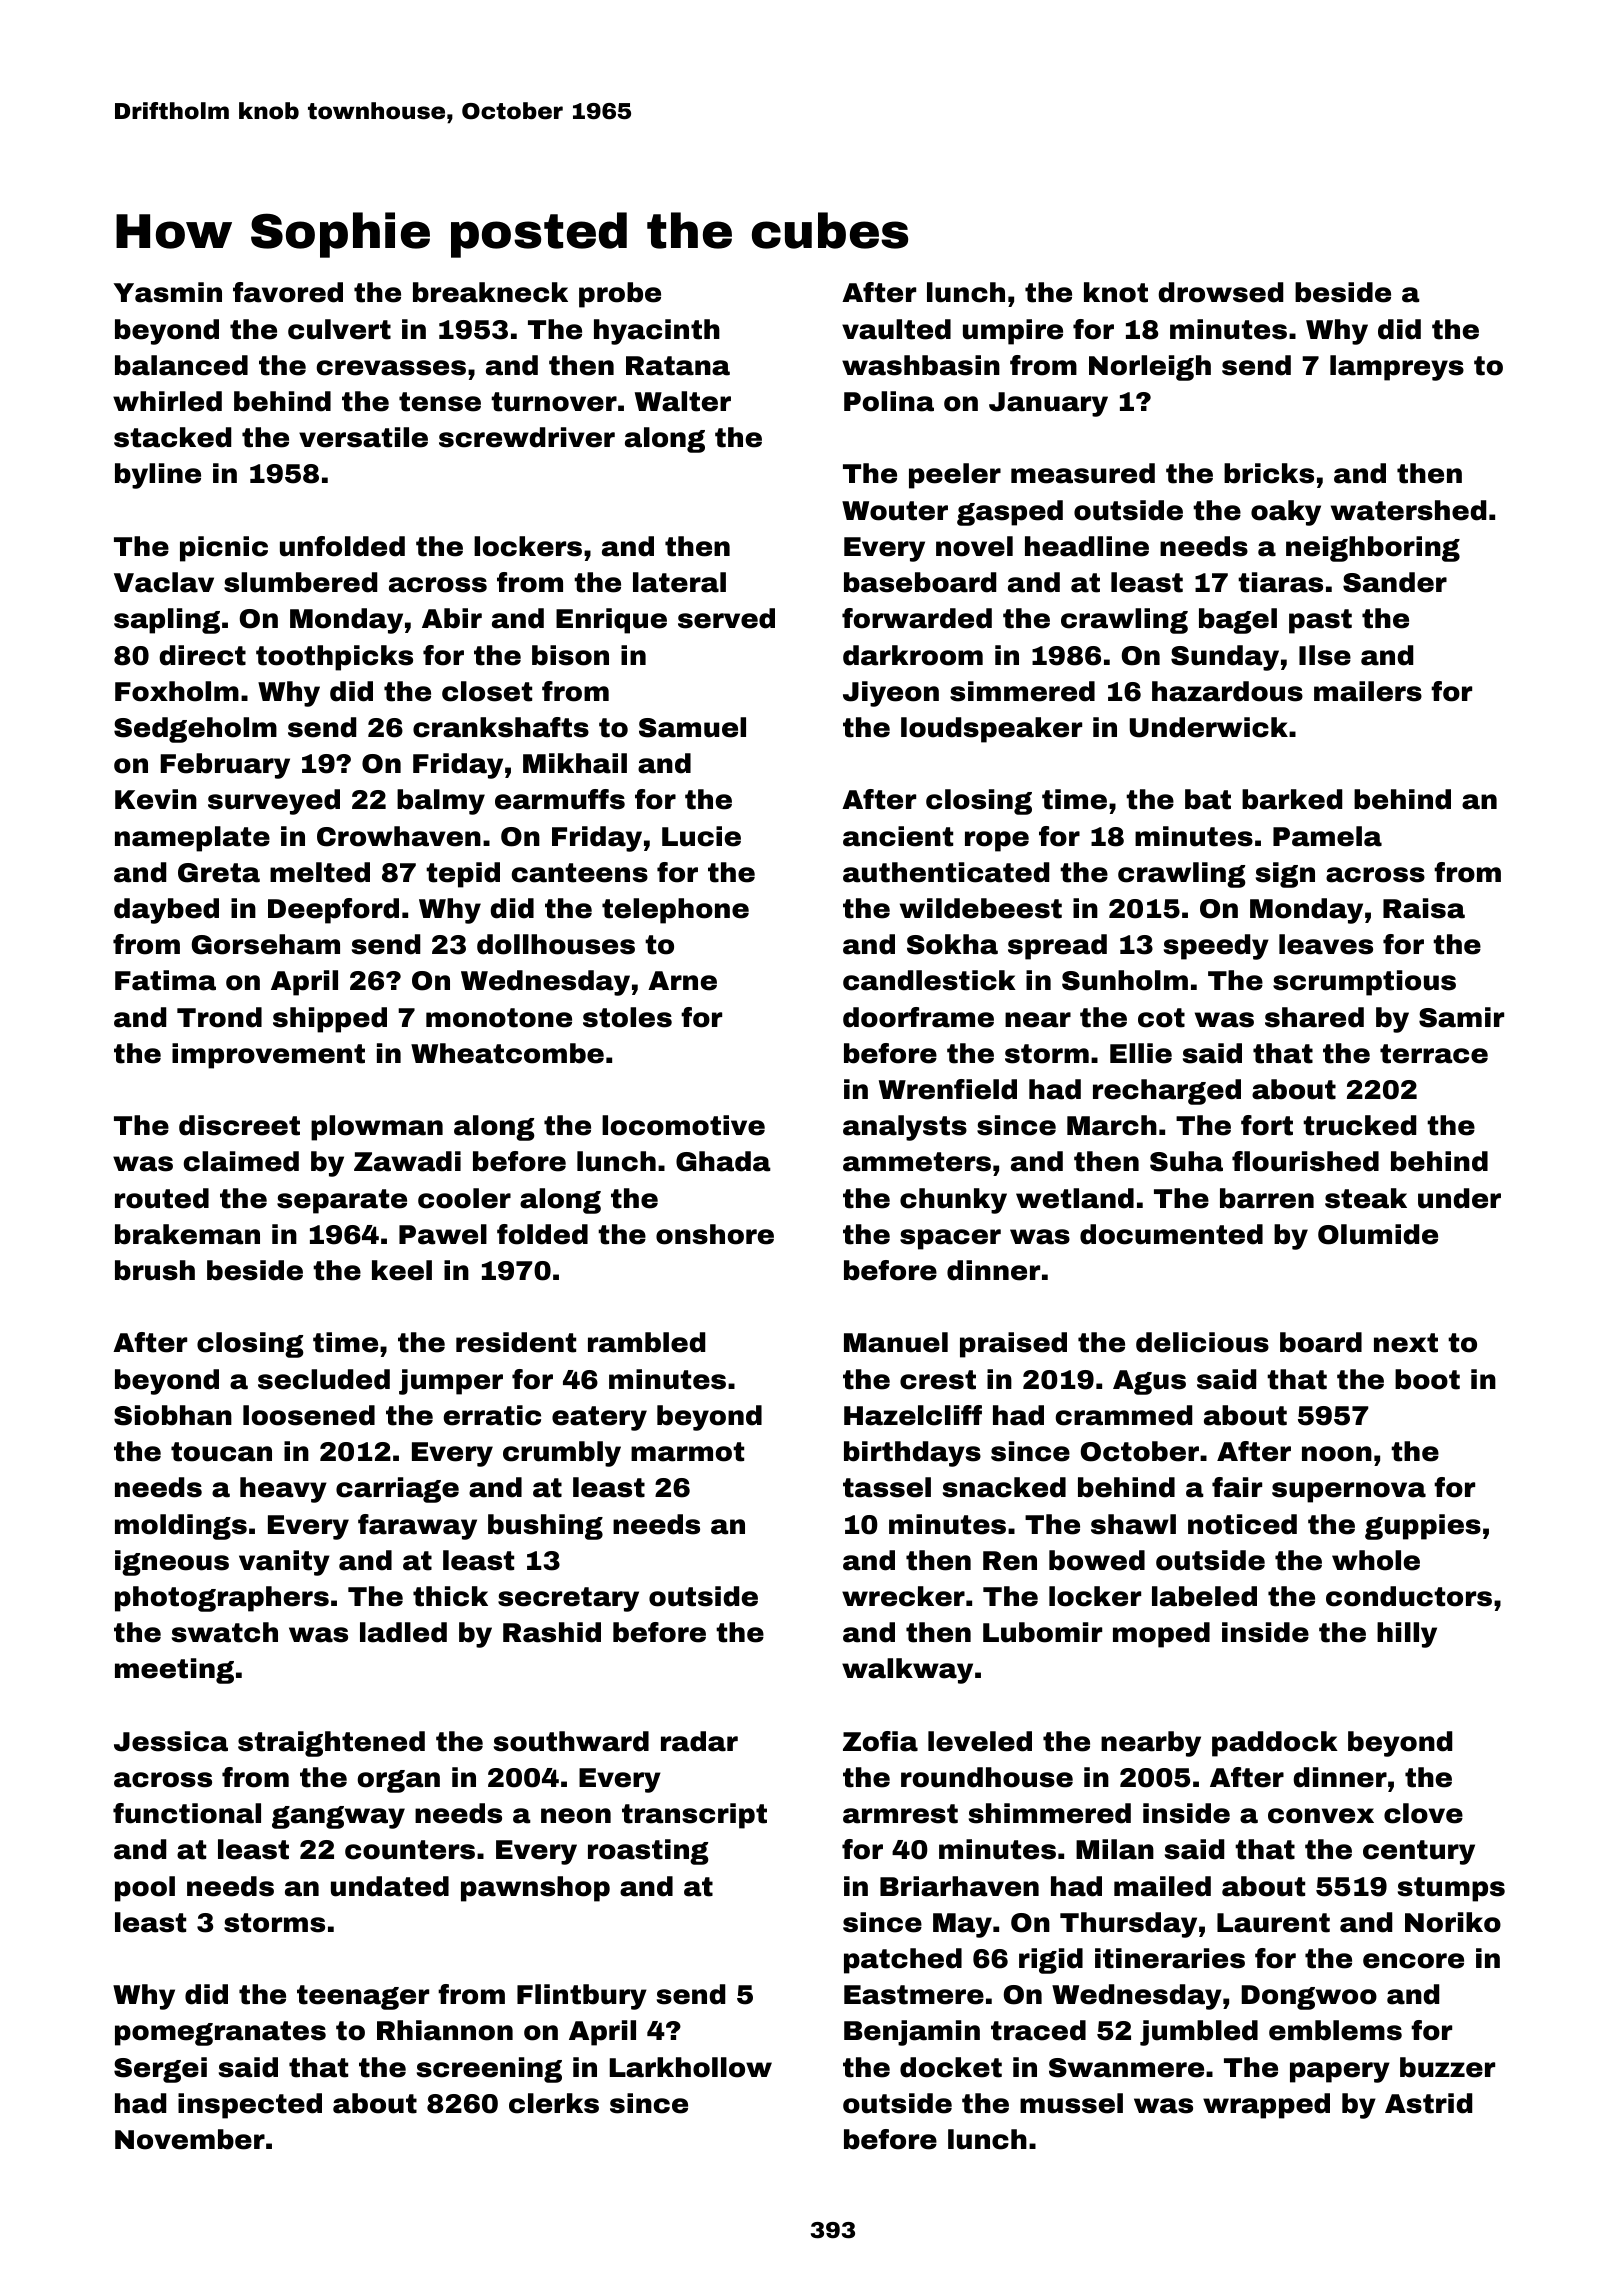  Describe the element at coordinates (165, 980) in the screenshot. I see `Fatima` at that location.
